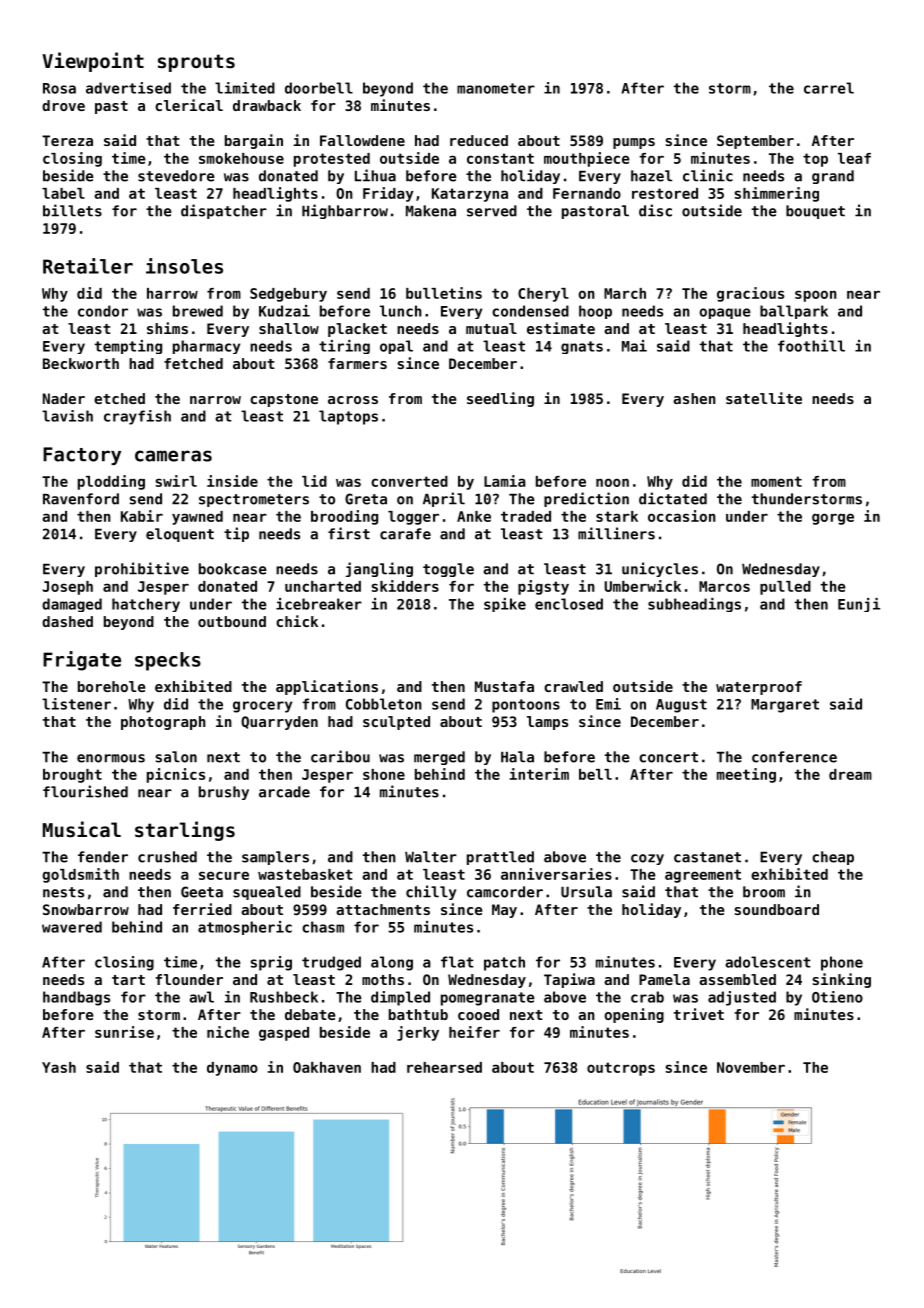 The height and width of the document is (1308, 924). I want to click on sunrise, so click(124, 1032).
